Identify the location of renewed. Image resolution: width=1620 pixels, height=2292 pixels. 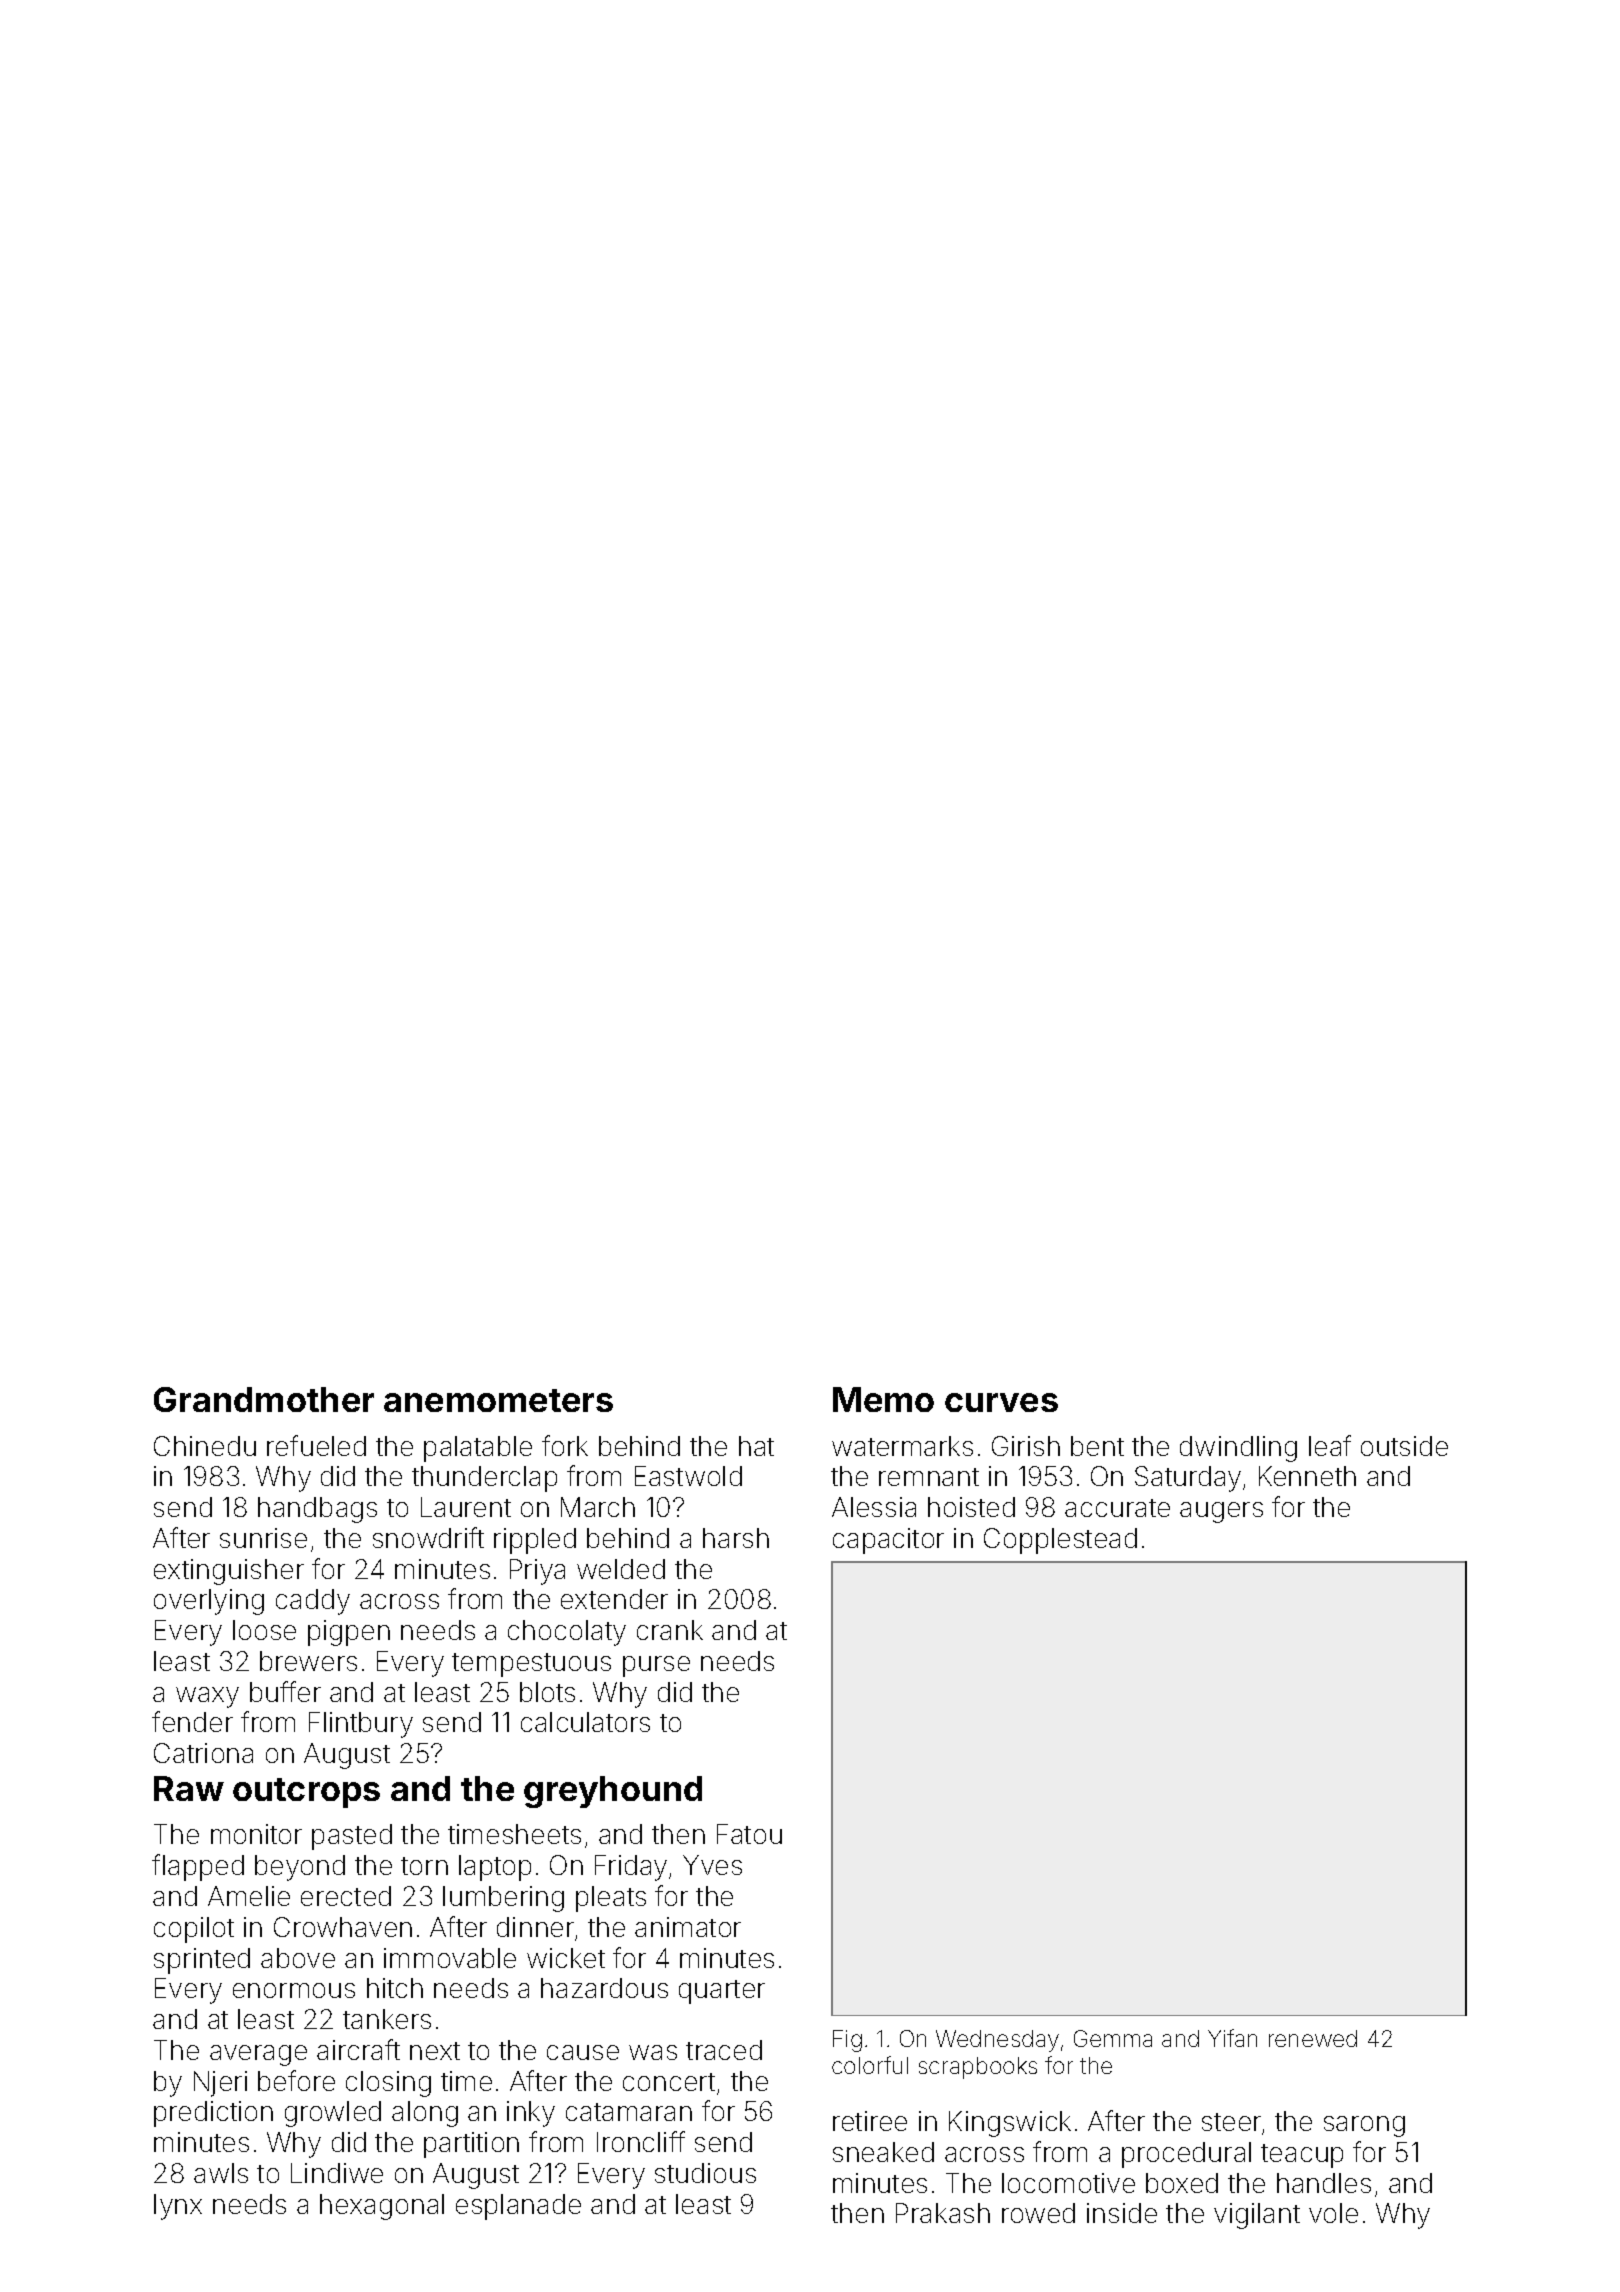
(1313, 2038).
